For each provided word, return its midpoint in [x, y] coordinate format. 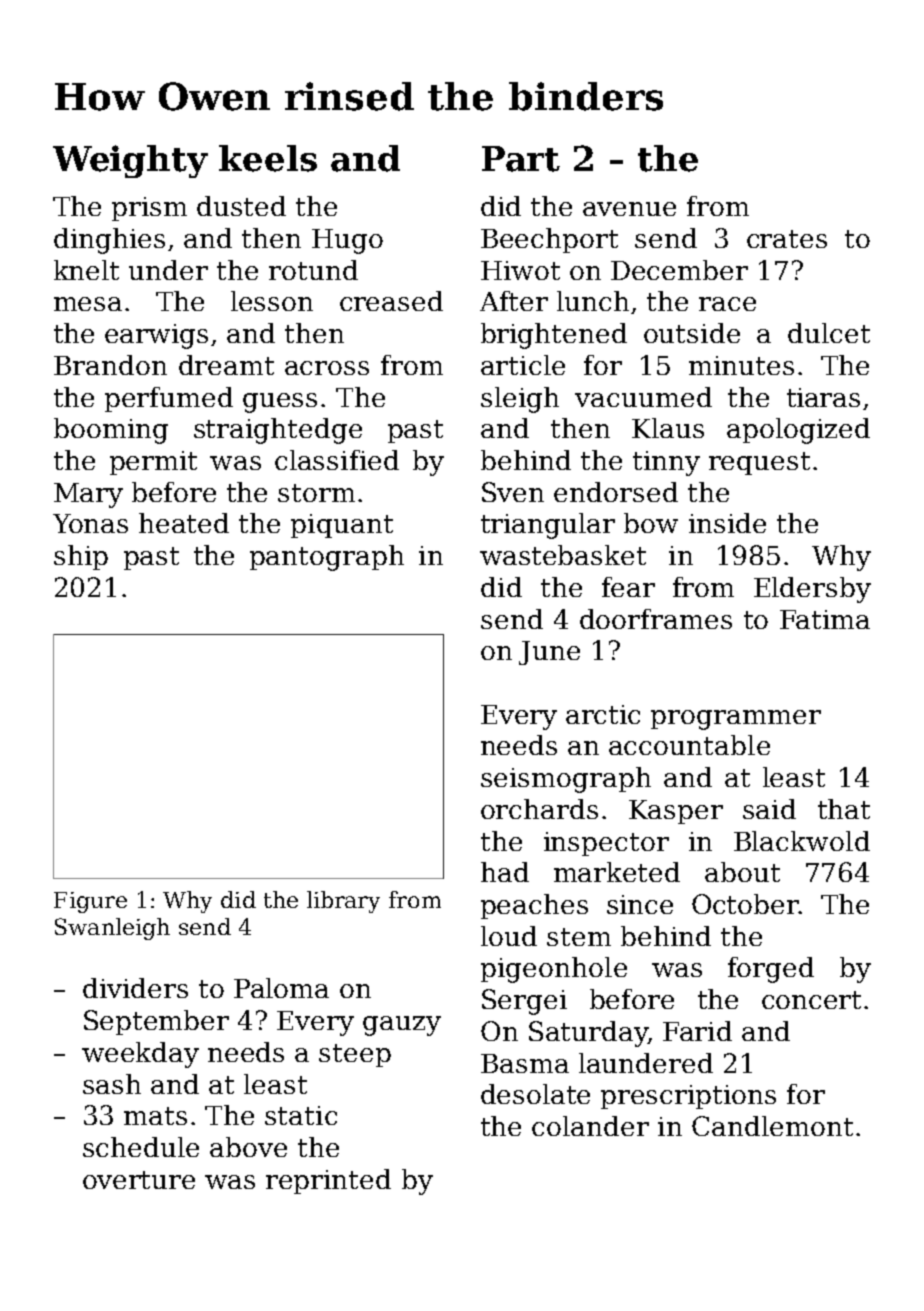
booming [111, 431]
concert [811, 1000]
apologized [798, 431]
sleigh [520, 400]
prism [149, 209]
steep [355, 1055]
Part [521, 159]
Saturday [588, 1034]
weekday [140, 1055]
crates [787, 239]
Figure [90, 902]
